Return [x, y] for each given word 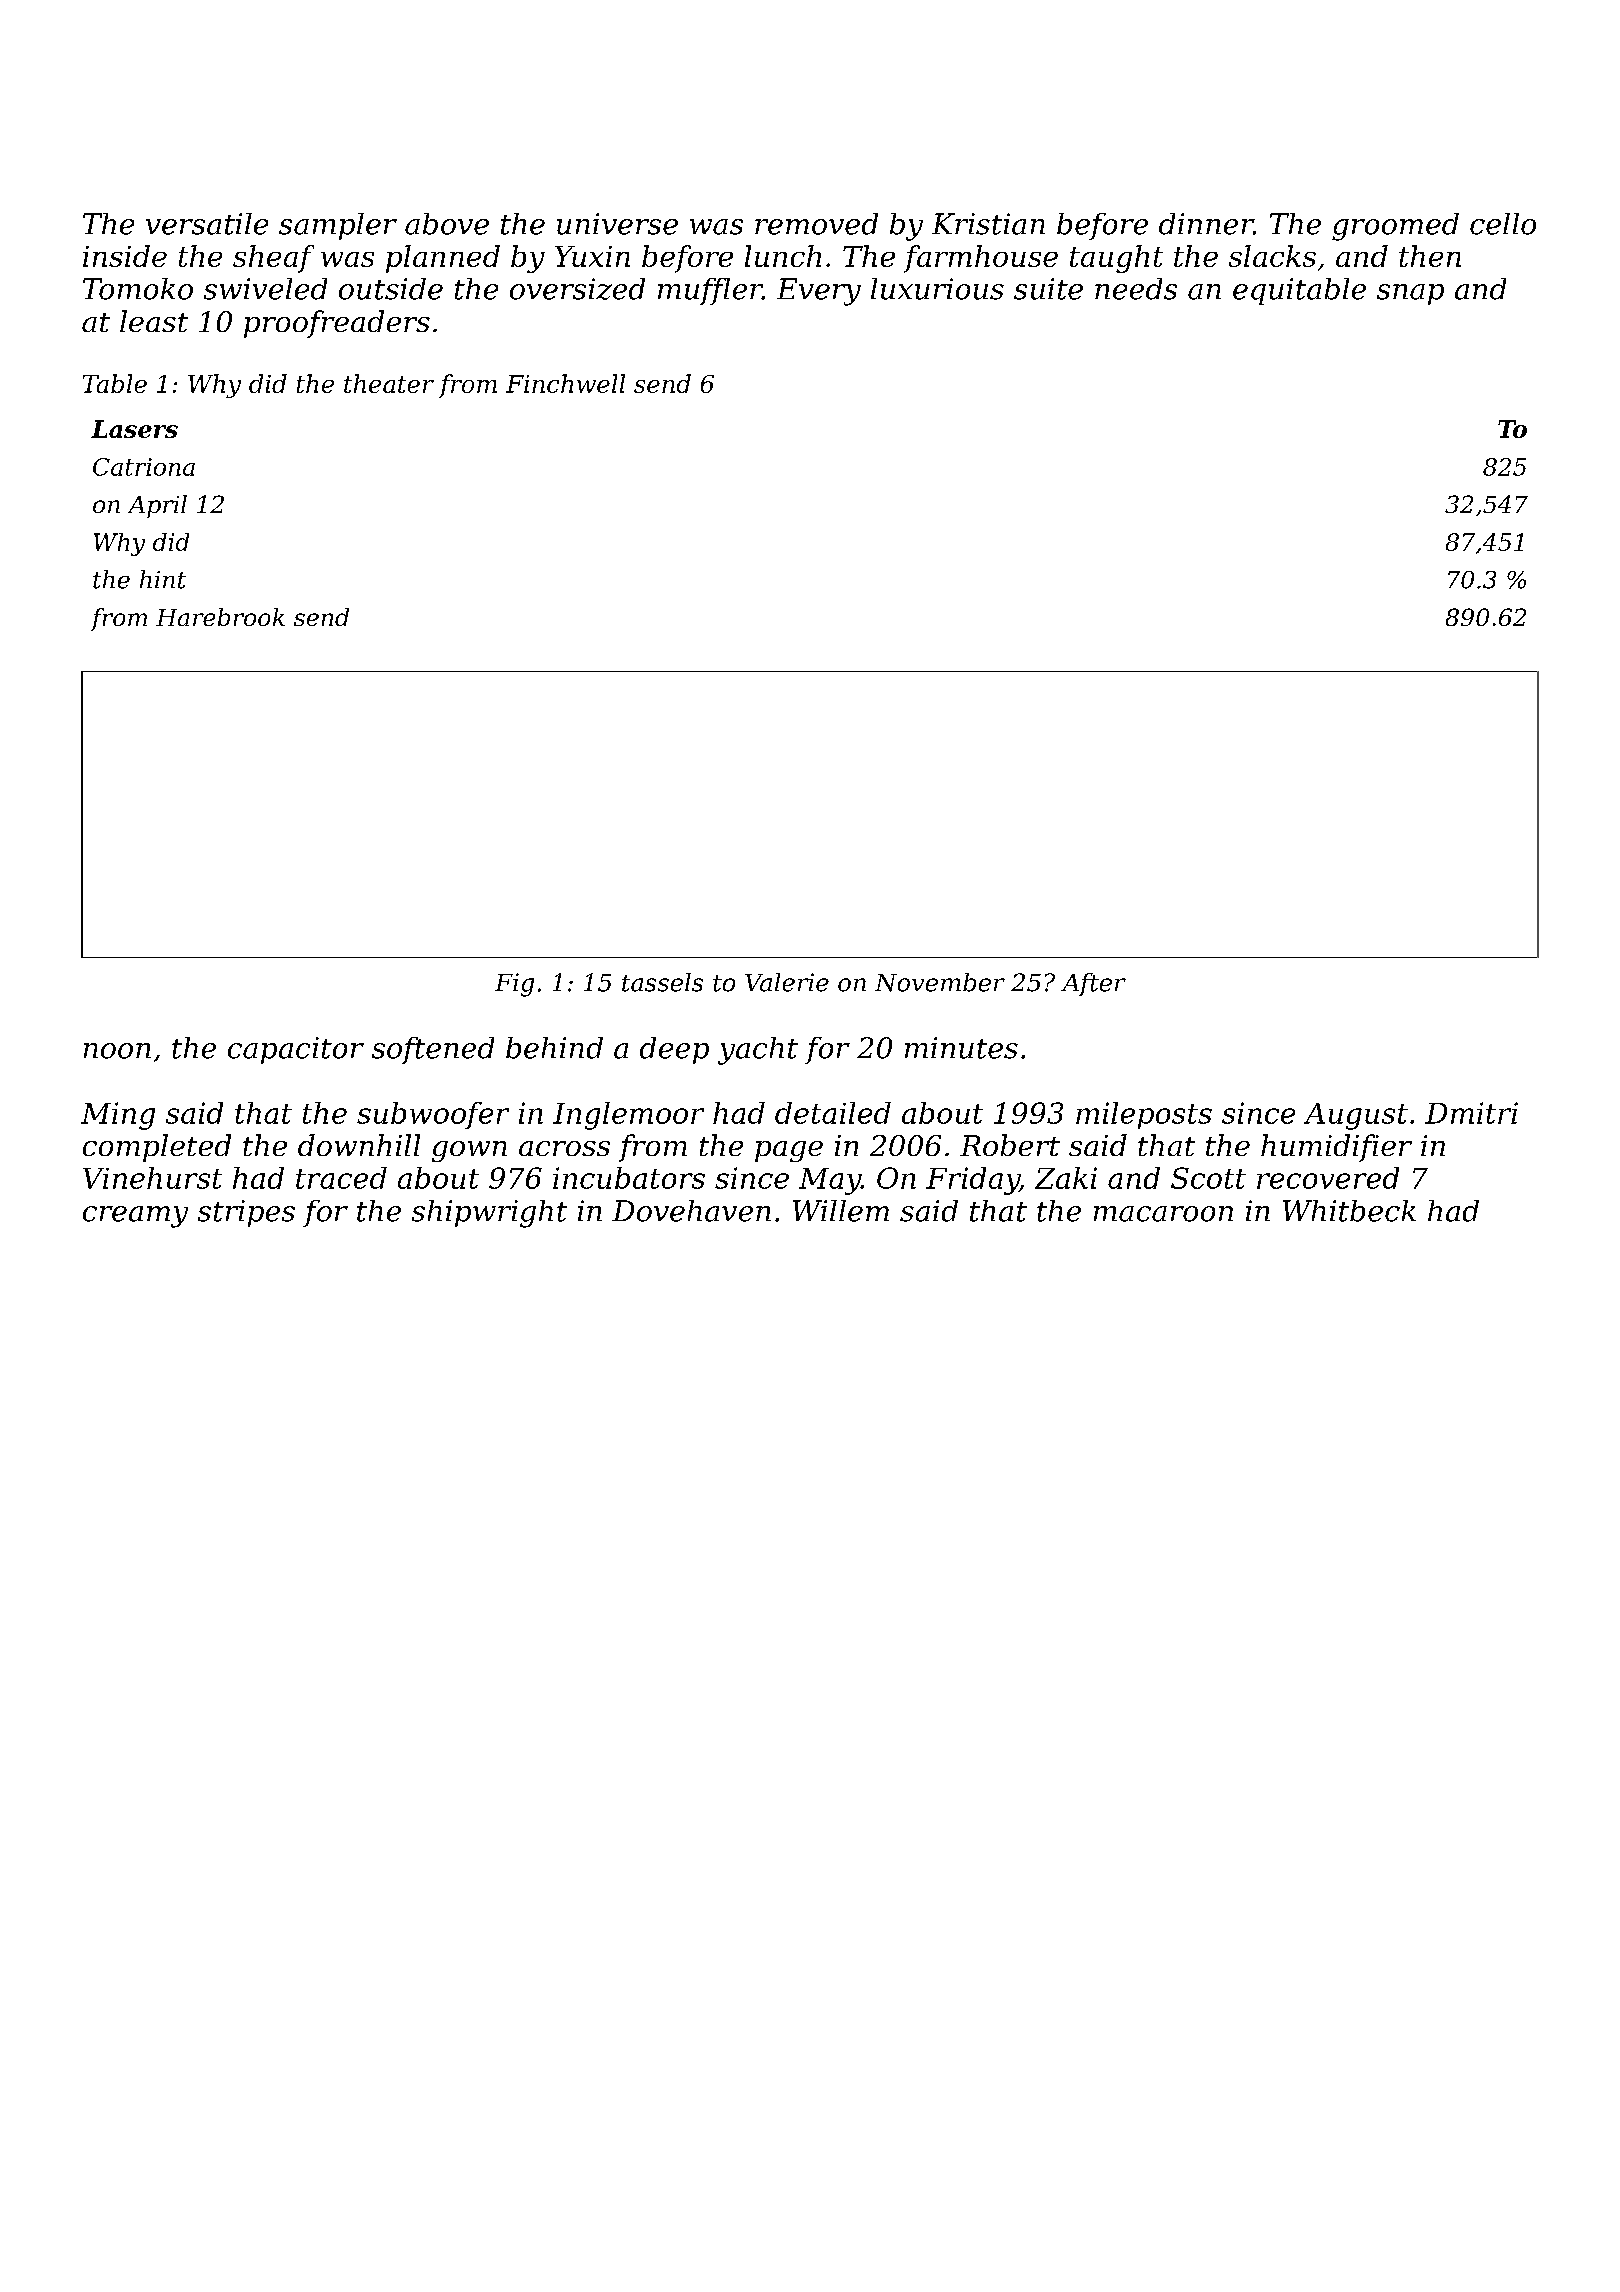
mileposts [1144, 1115]
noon [117, 1051]
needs [1136, 289]
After [1093, 984]
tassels [662, 982]
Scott [1208, 1178]
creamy [135, 1217]
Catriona [144, 467]
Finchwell [565, 383]
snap [1410, 294]
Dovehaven [691, 1211]
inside [125, 256]
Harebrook [220, 617]
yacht [758, 1051]
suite [1048, 289]
